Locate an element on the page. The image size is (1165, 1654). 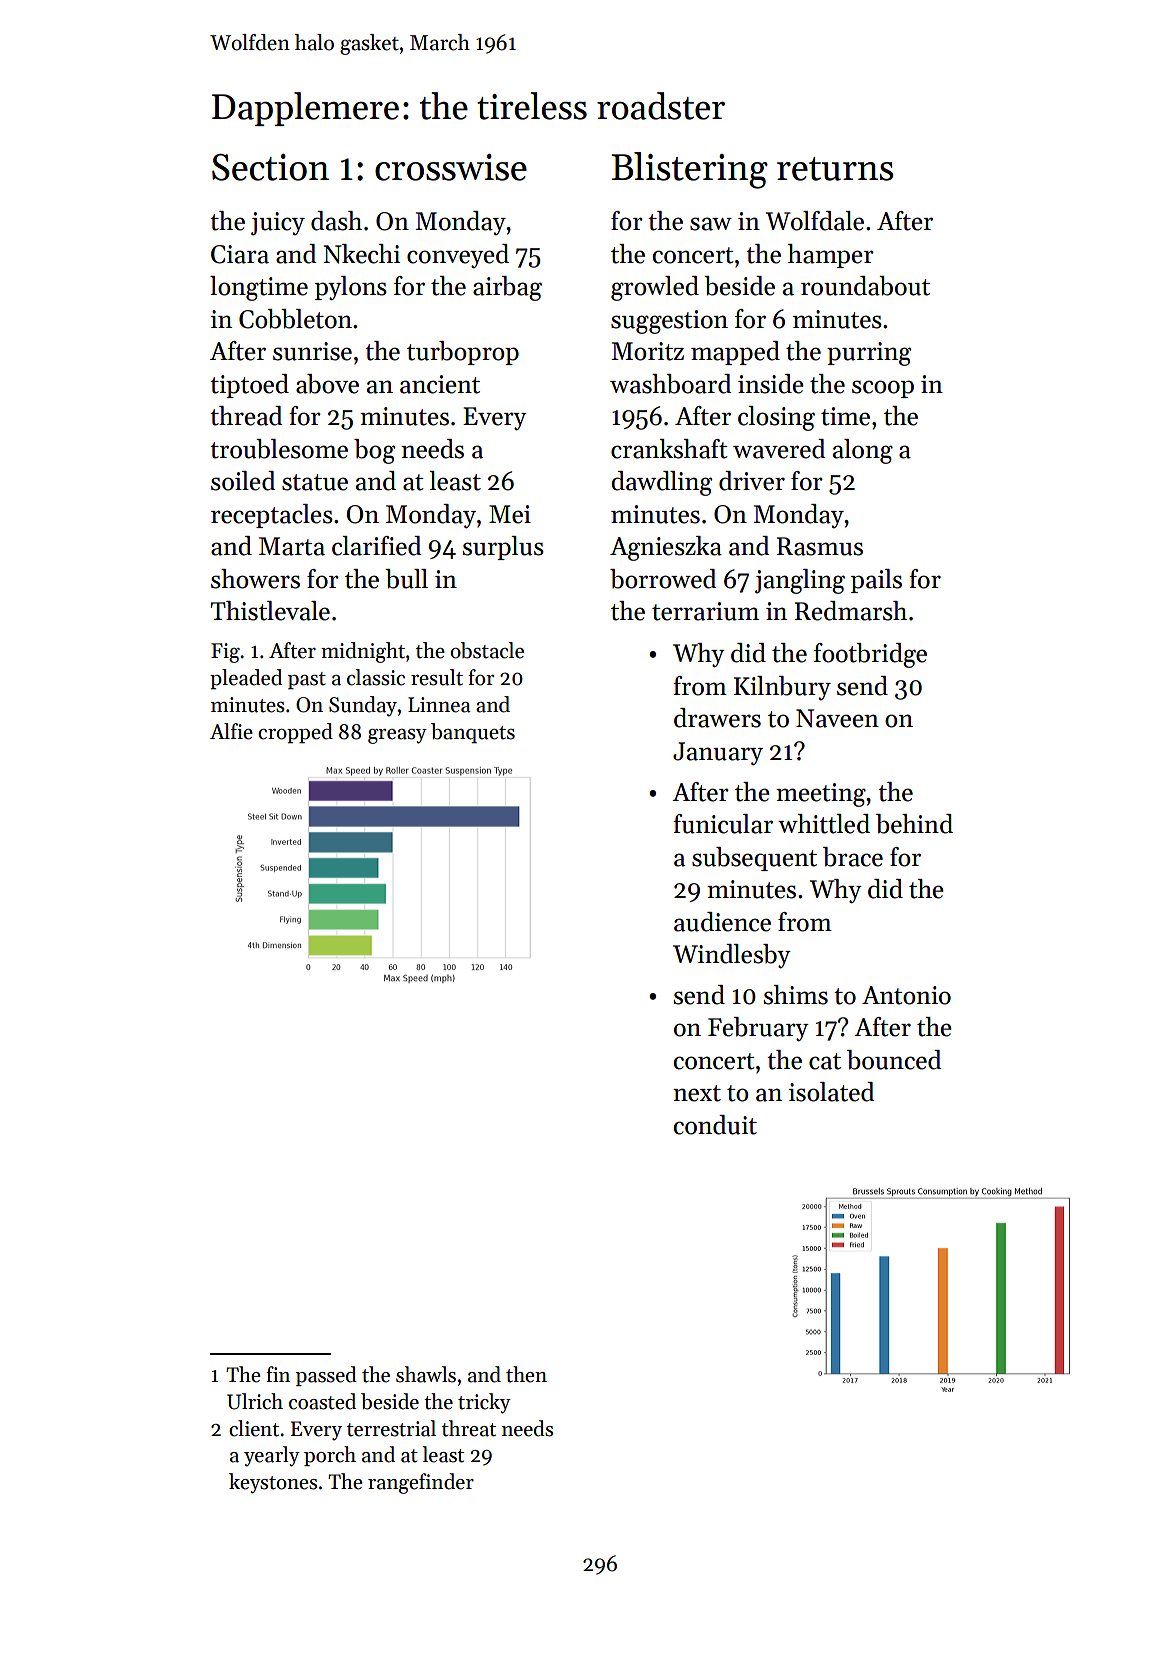
shims is located at coordinates (796, 995).
